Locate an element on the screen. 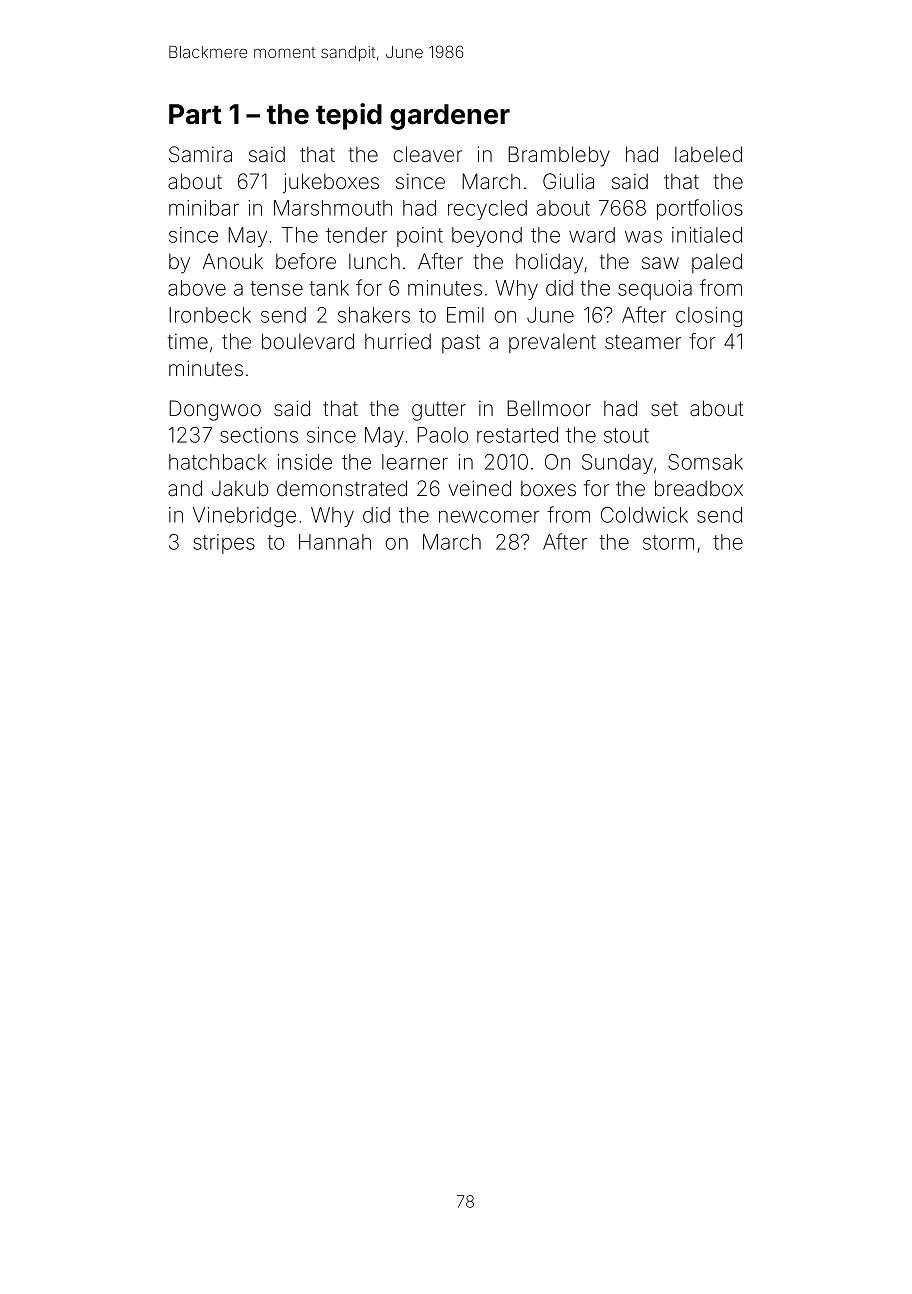 The height and width of the screenshot is (1294, 912). Emil is located at coordinates (465, 315).
